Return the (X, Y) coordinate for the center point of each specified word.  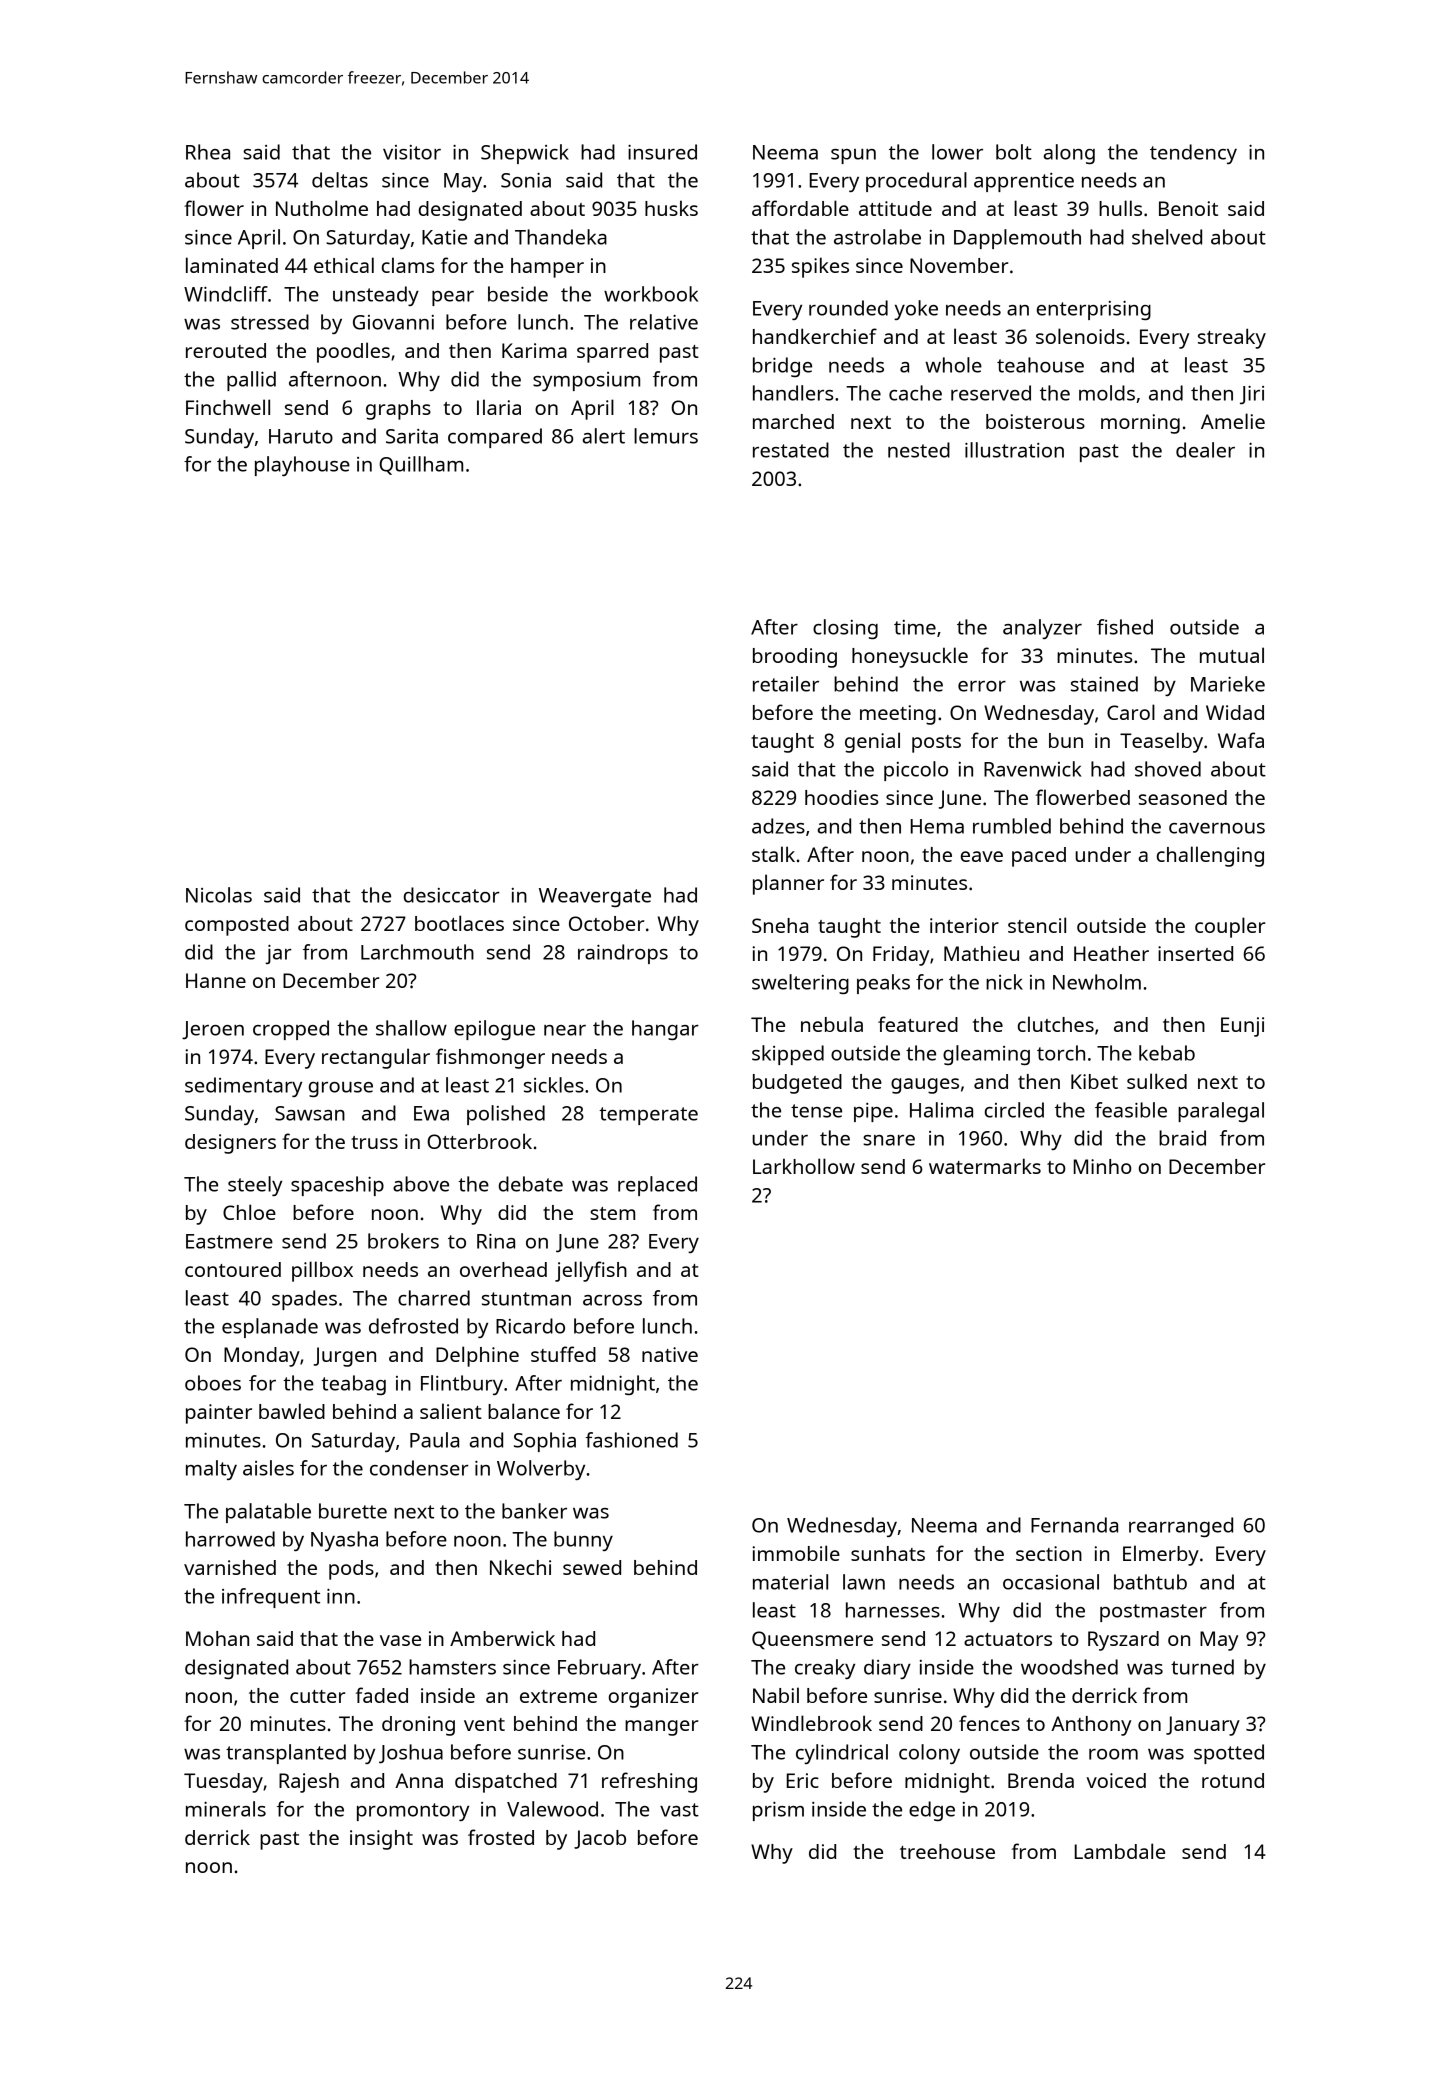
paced (1039, 857)
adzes (778, 826)
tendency (1193, 154)
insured (662, 152)
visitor (412, 152)
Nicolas (219, 895)
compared (495, 438)
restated (791, 450)
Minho (1103, 1166)
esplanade (270, 1328)
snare (889, 1140)
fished (1125, 627)
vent (484, 1724)
